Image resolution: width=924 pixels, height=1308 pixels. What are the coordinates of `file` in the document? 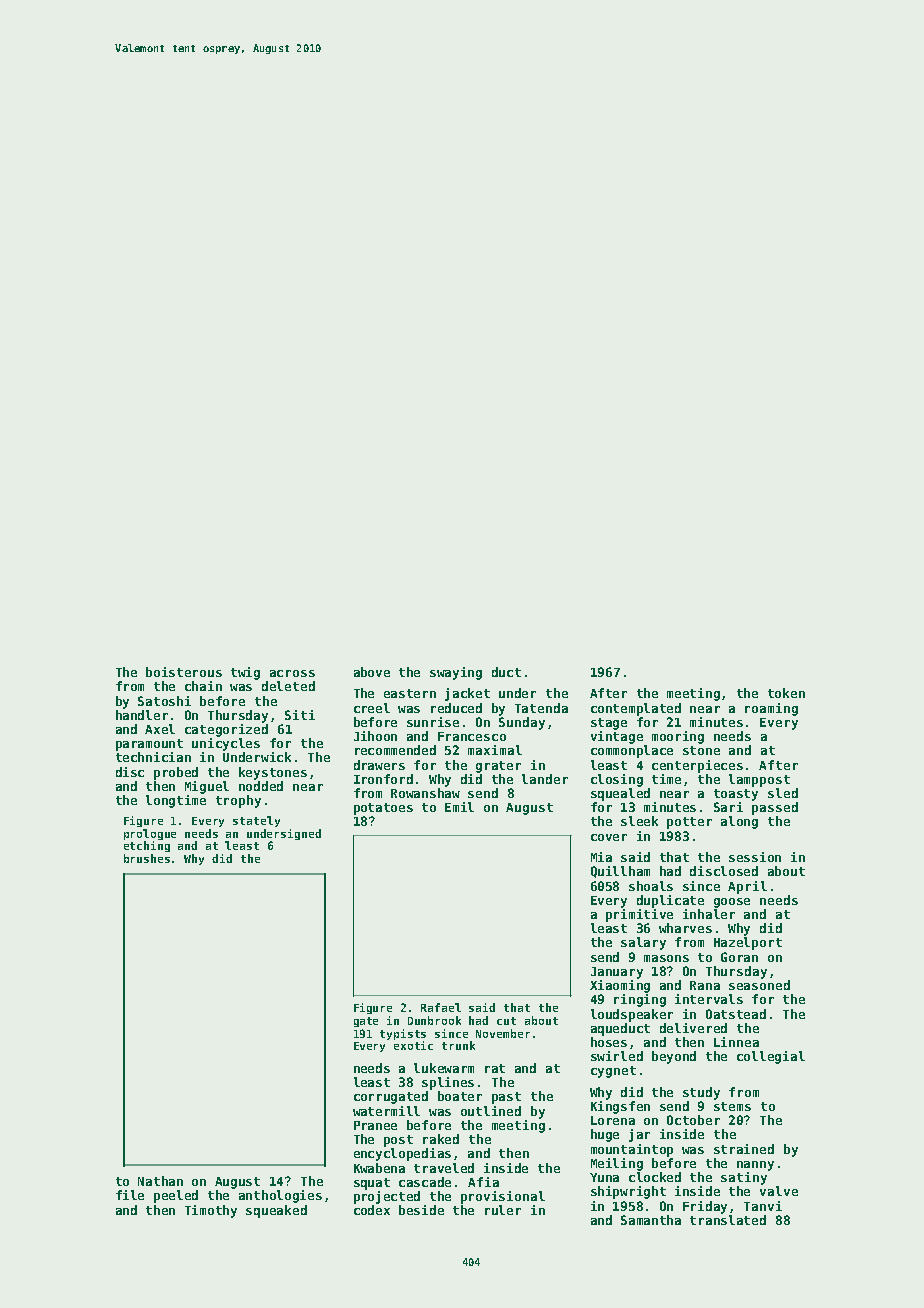 It's located at (130, 1195).
